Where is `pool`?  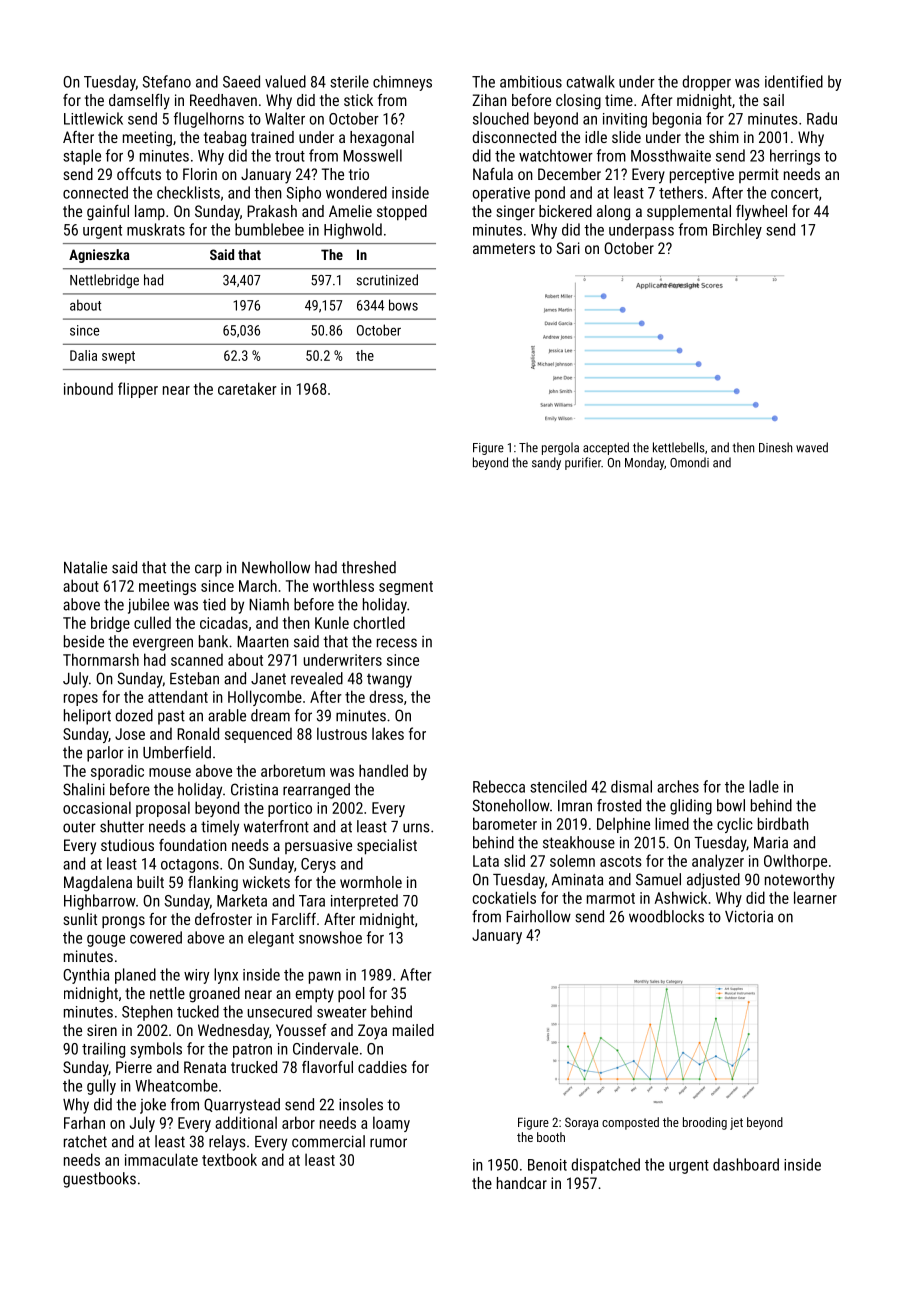
pool is located at coordinates (351, 995).
